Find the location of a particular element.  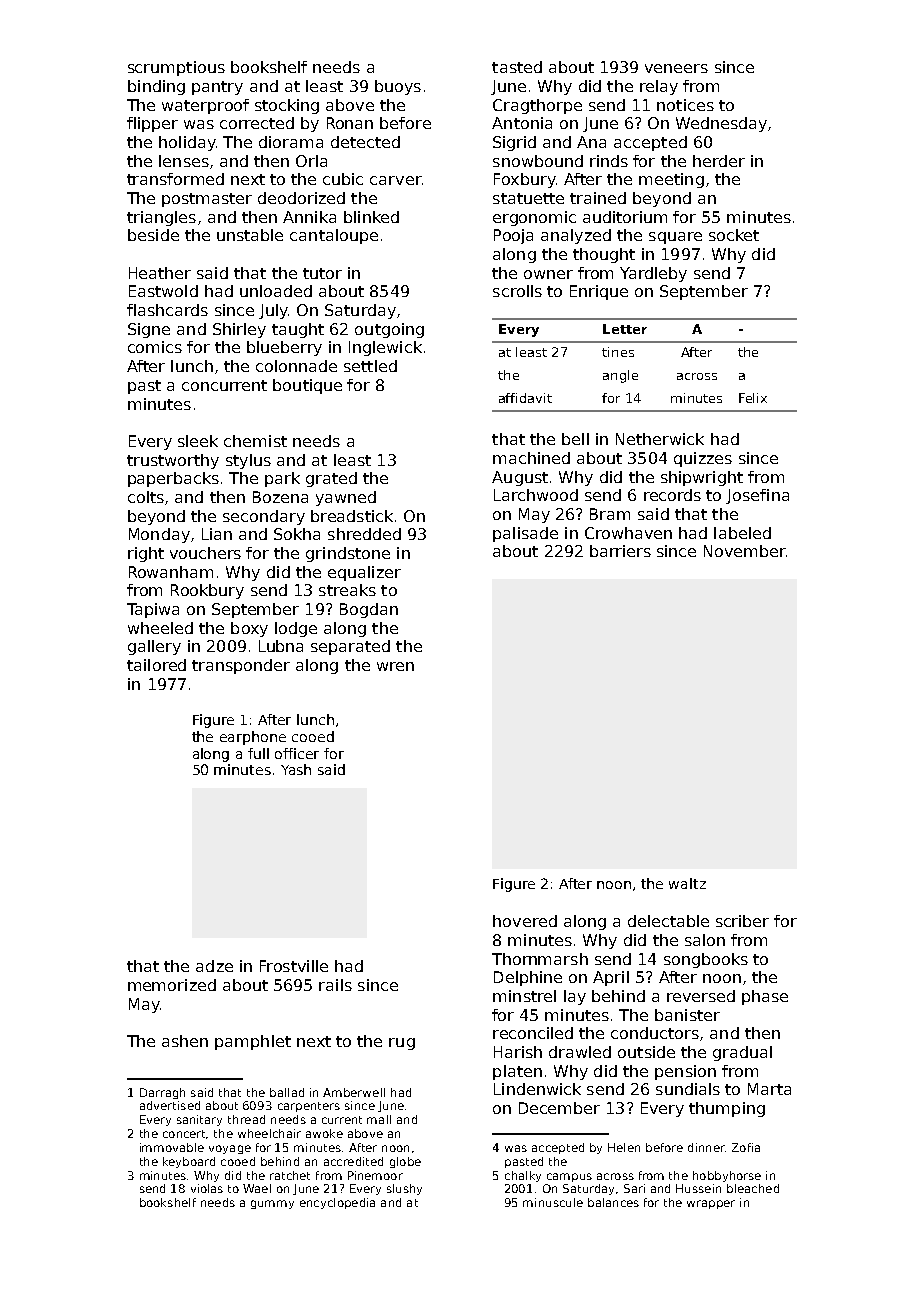

labeled is located at coordinates (742, 533).
